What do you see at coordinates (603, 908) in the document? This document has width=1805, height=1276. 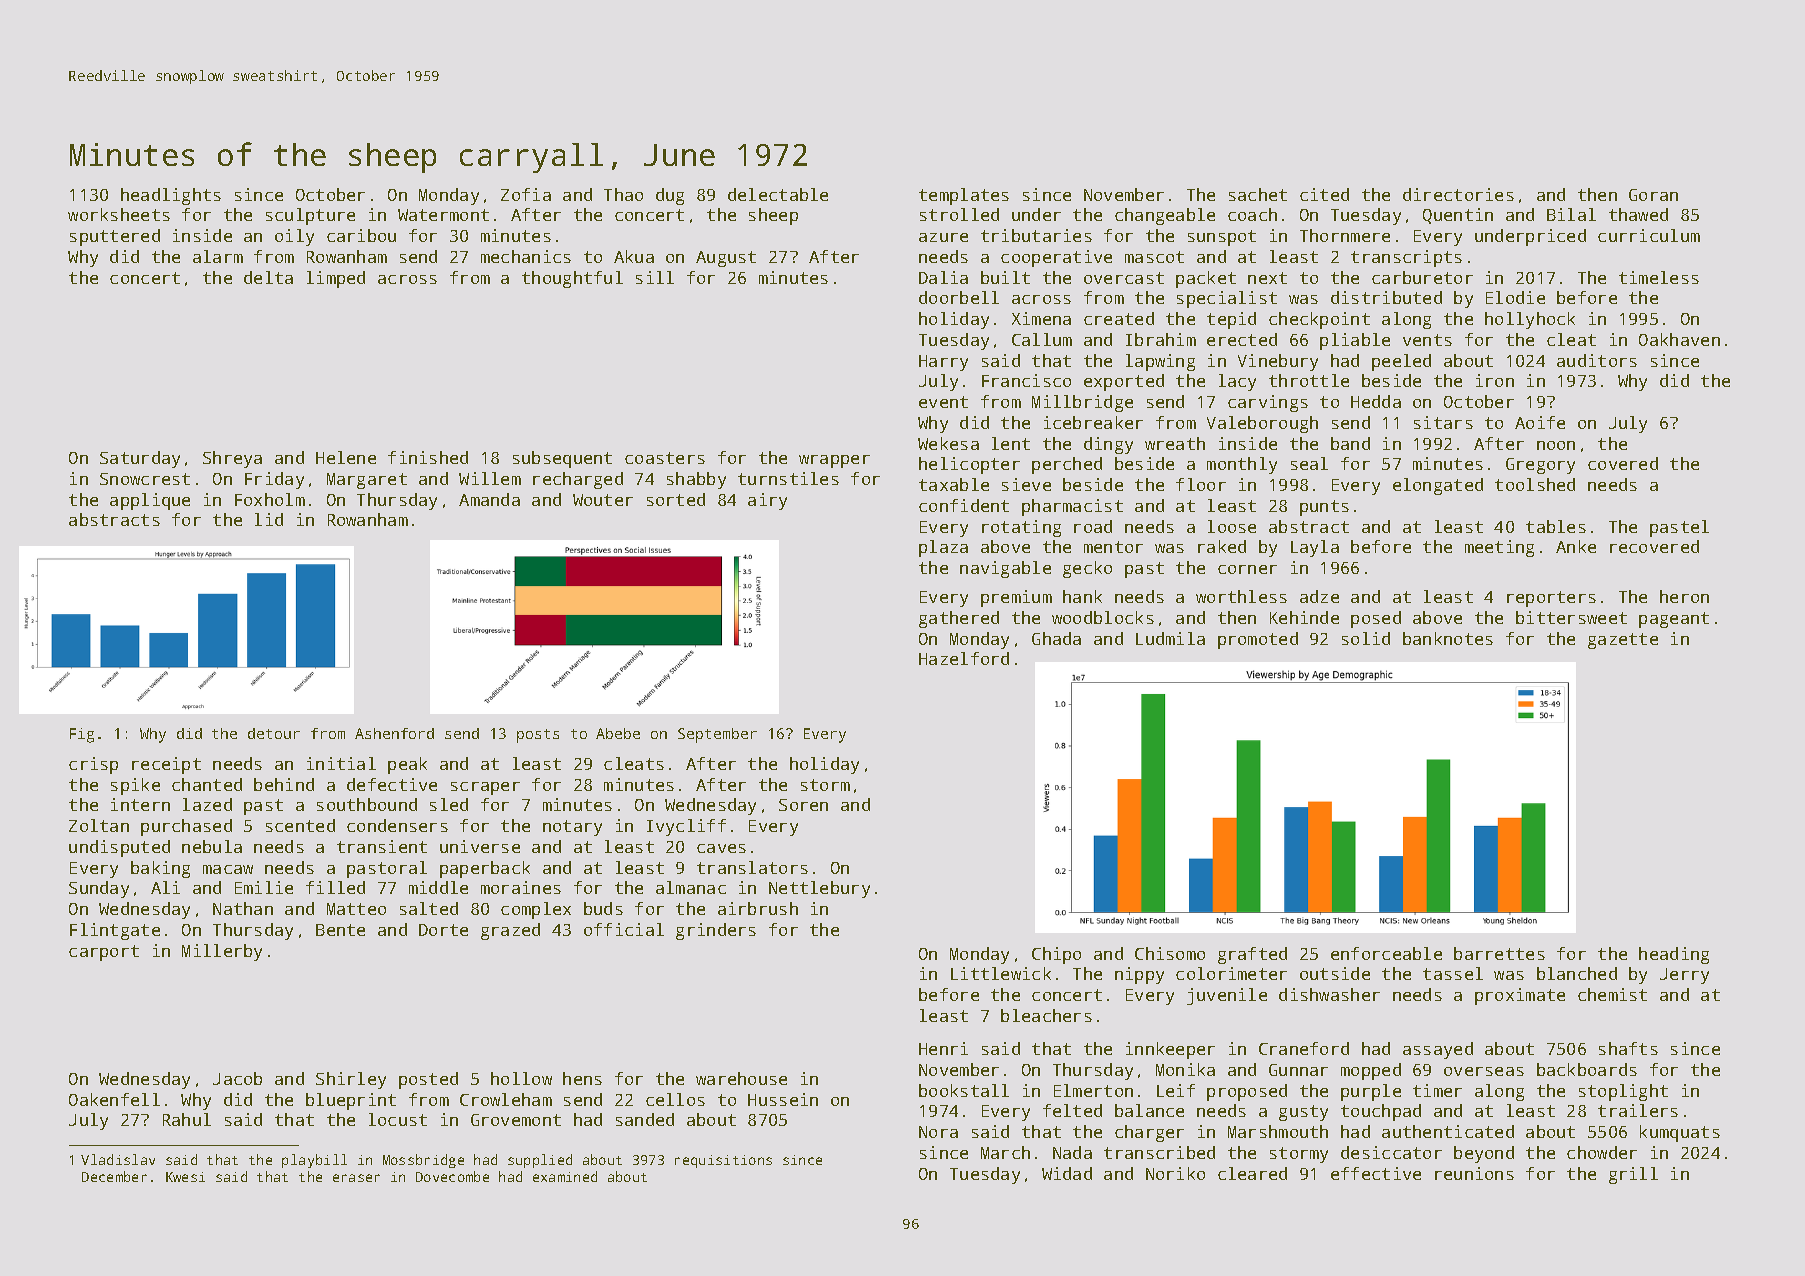 I see `buds` at bounding box center [603, 908].
